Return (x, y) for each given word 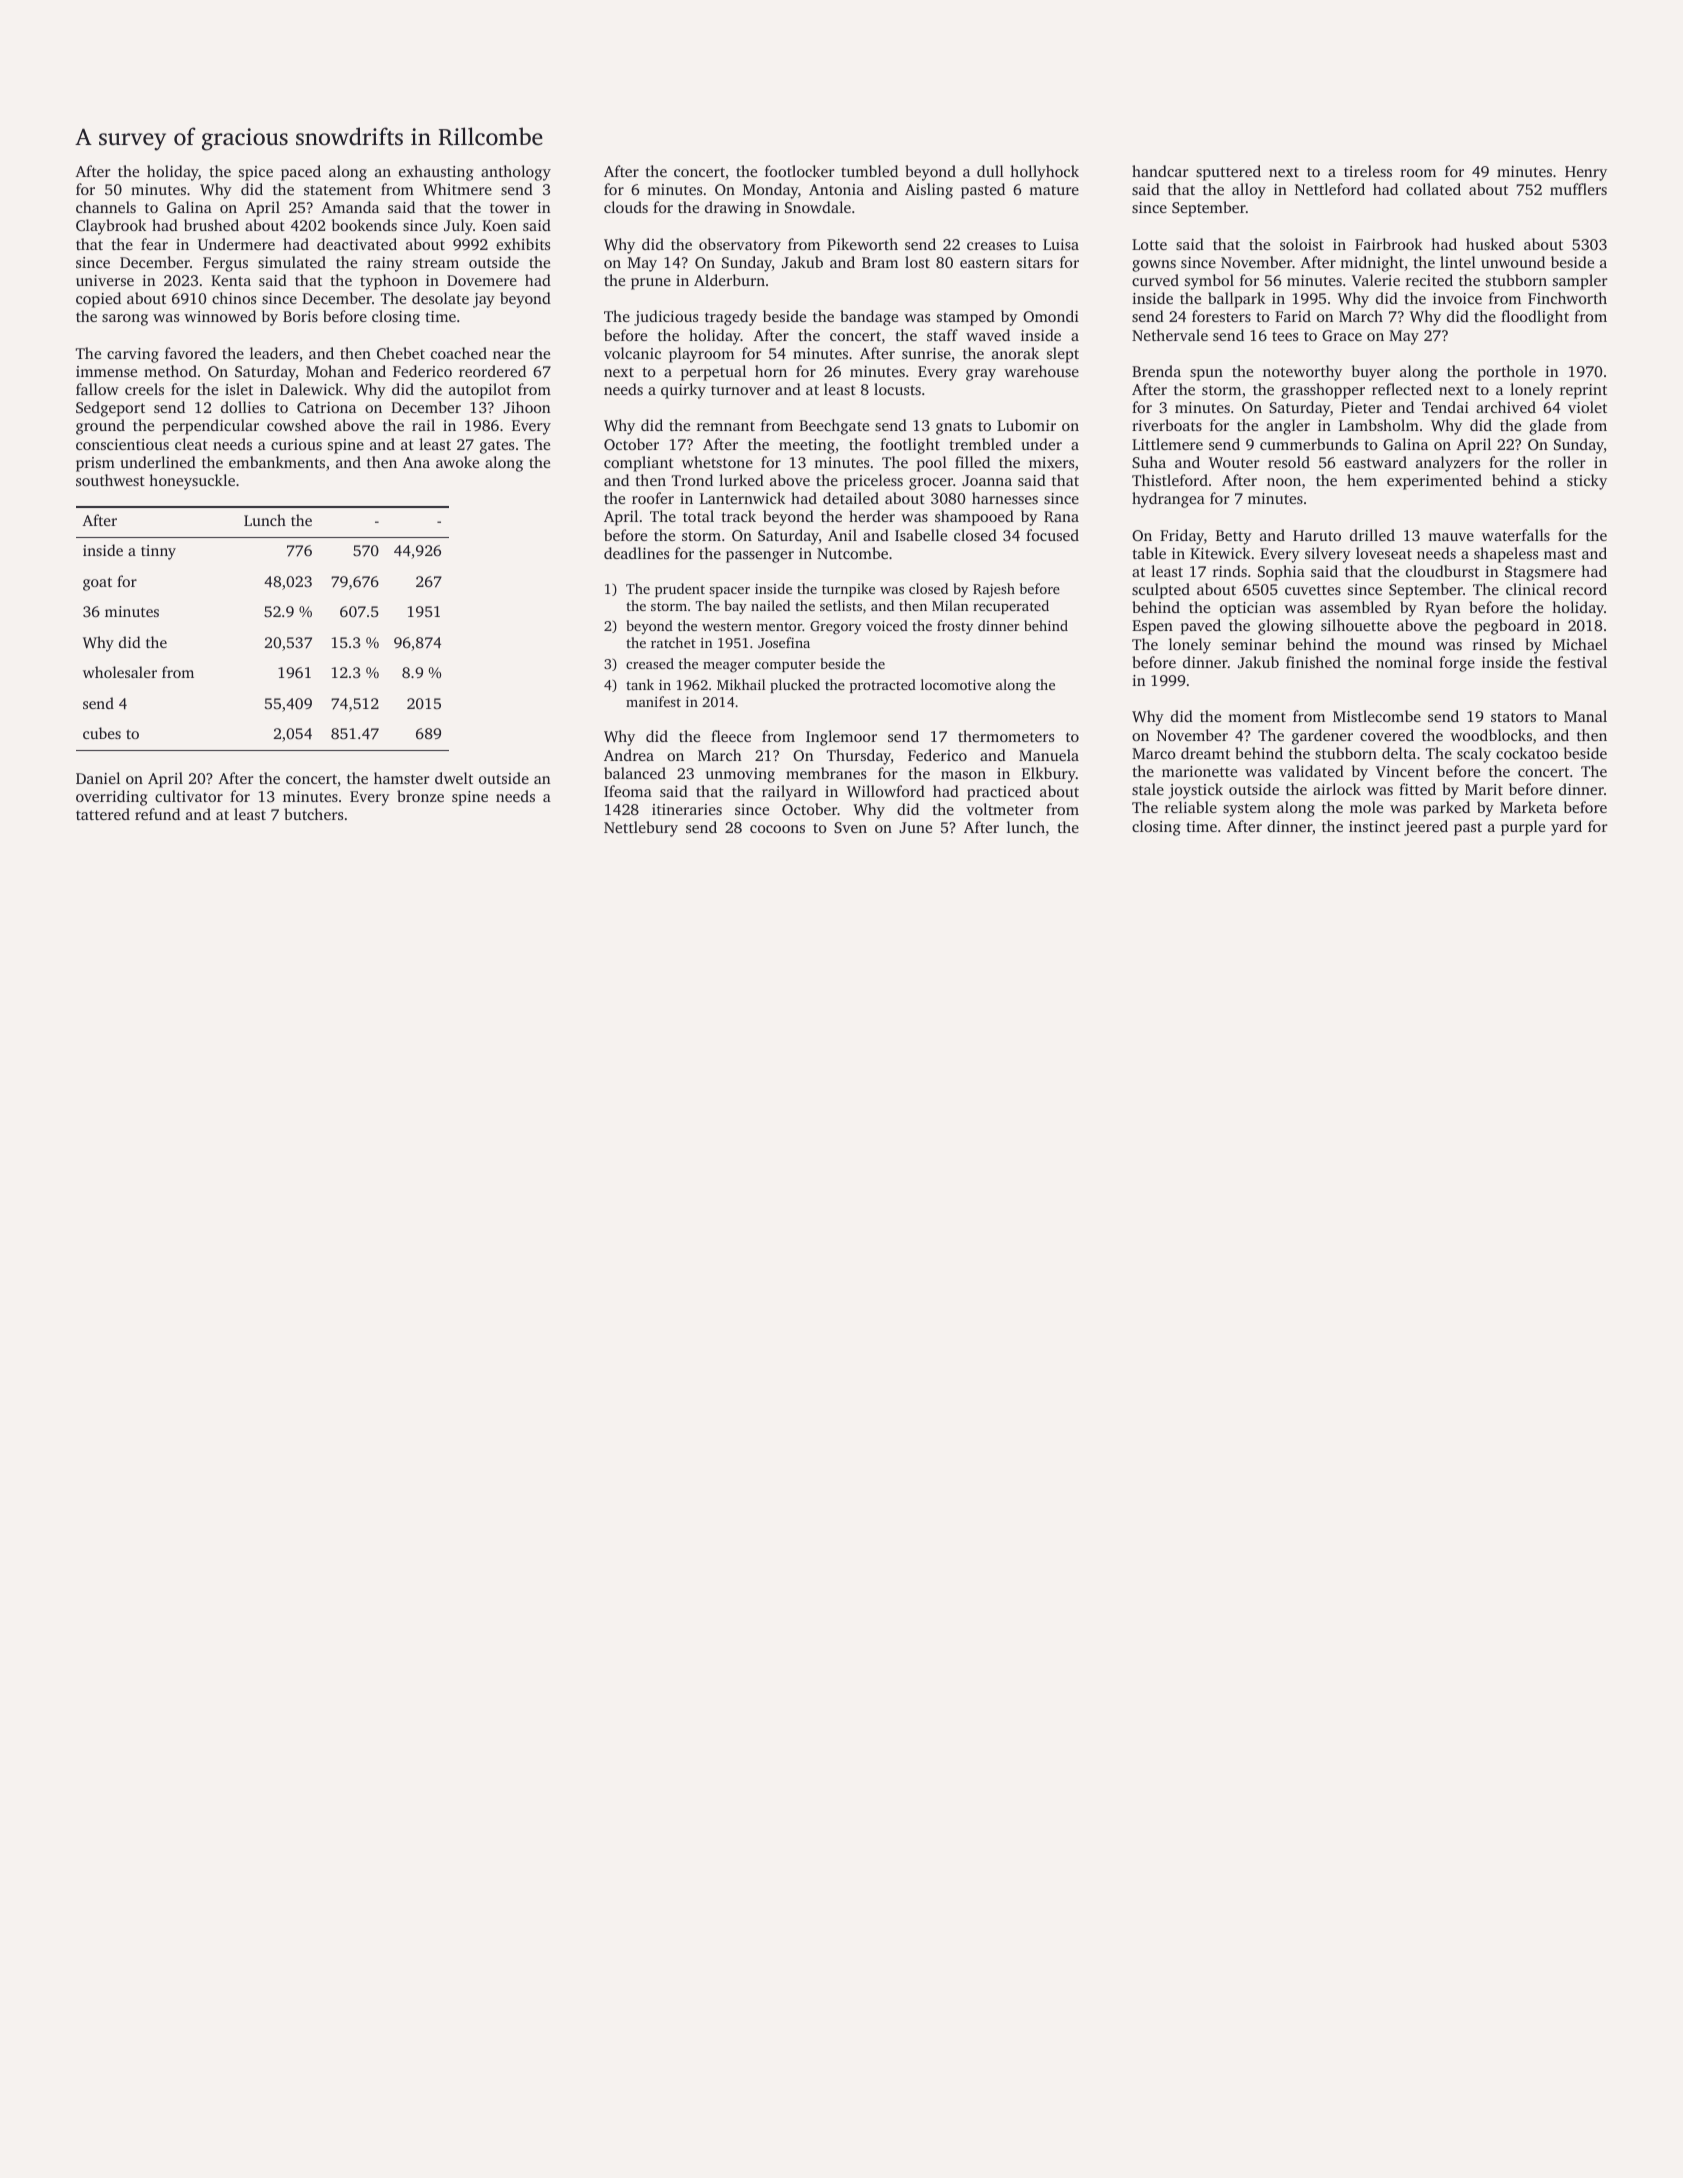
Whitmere (457, 189)
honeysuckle (192, 482)
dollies (243, 407)
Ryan (1442, 609)
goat (97, 584)
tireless (1368, 171)
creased (650, 663)
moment (1257, 717)
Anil (842, 535)
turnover (741, 390)
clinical (1531, 589)
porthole (1507, 373)
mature (1054, 190)
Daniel (98, 778)
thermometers (1006, 736)
